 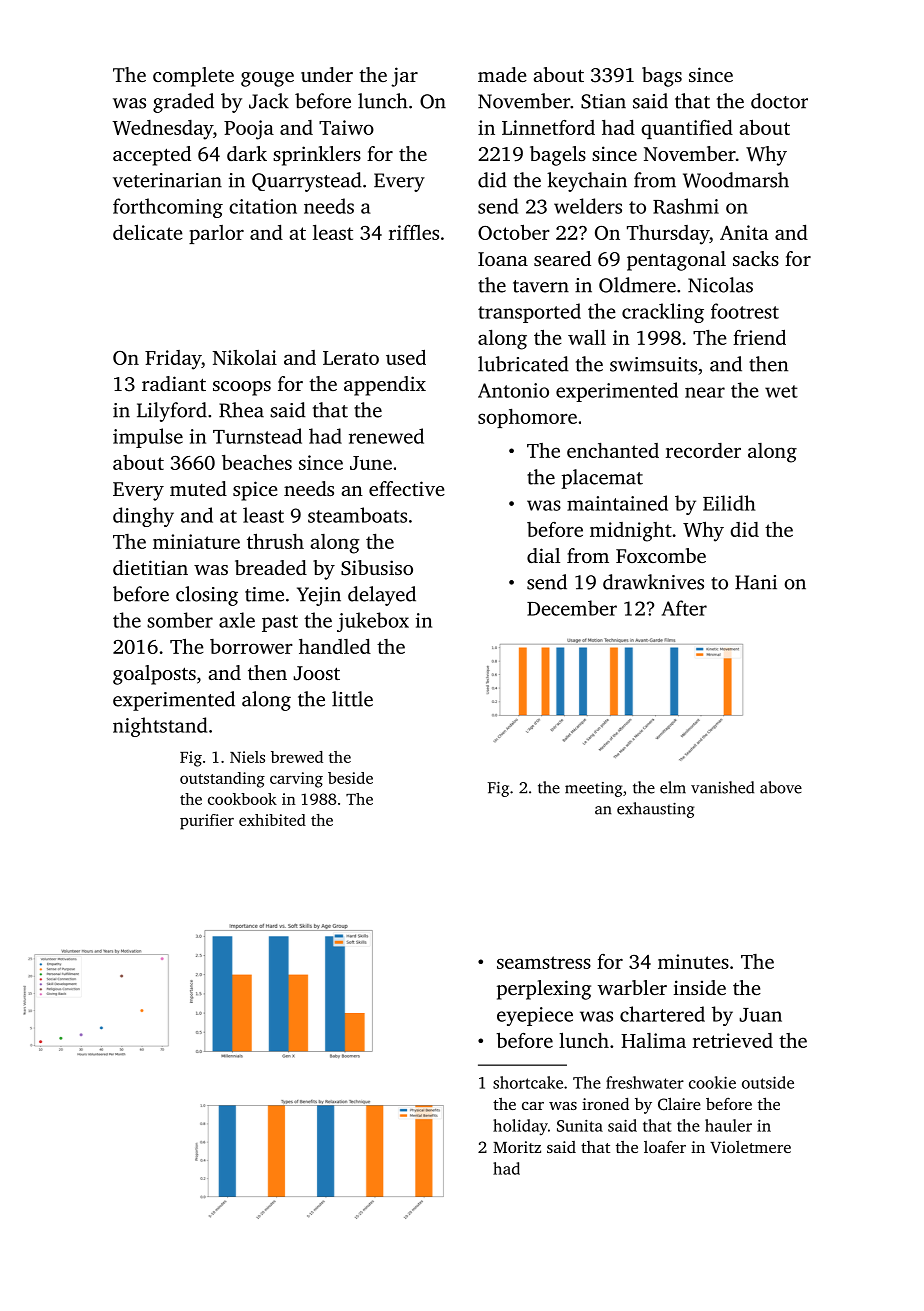 I want to click on complete, so click(x=193, y=77).
